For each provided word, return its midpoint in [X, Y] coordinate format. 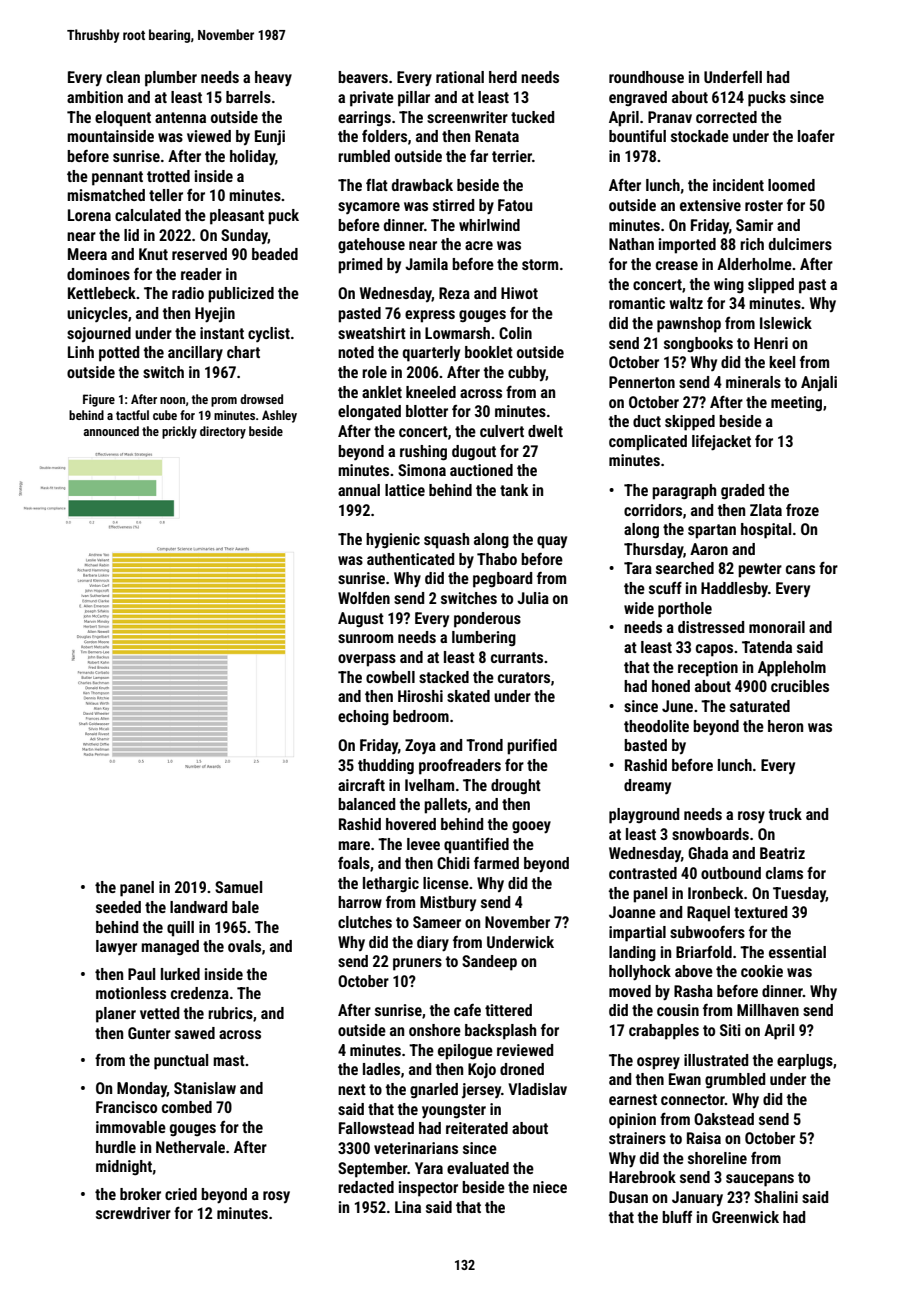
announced [111, 431]
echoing [363, 718]
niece [550, 1187]
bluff [677, 1217]
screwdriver [133, 1213]
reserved [199, 254]
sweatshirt [372, 333]
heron [785, 726]
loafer [816, 136]
